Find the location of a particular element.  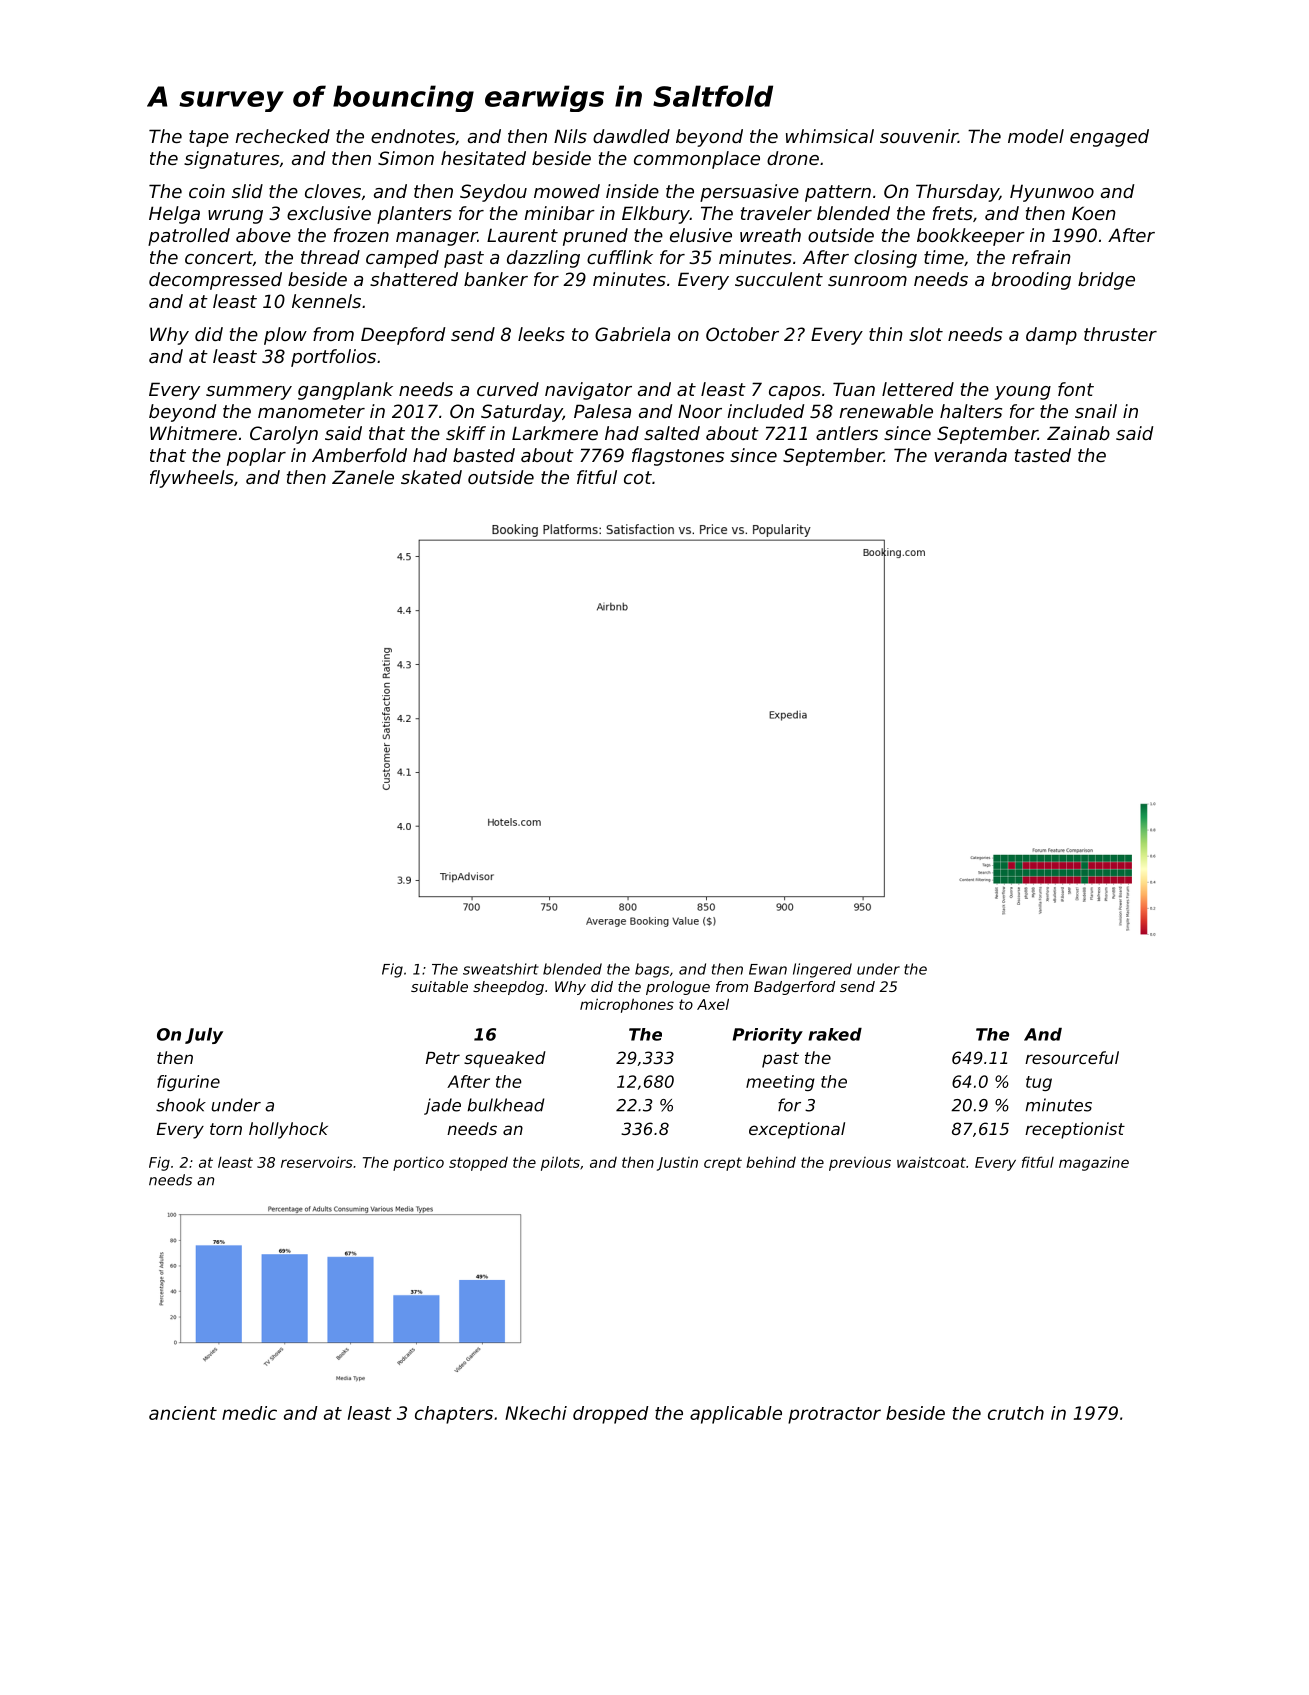

resourceful is located at coordinates (1072, 1057).
